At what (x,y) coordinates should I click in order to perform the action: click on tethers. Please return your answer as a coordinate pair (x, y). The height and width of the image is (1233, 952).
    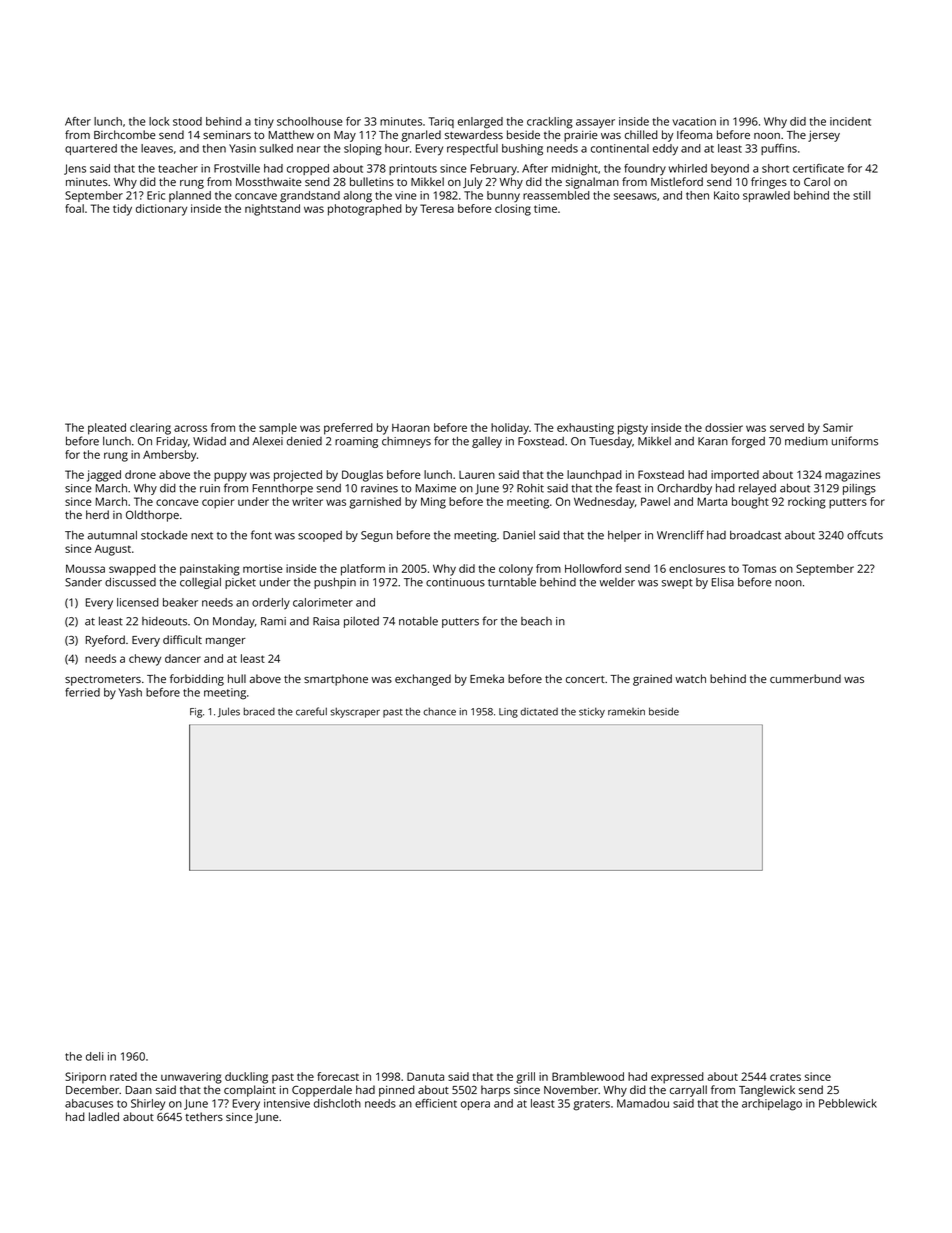
    Looking at the image, I should click on (204, 1116).
